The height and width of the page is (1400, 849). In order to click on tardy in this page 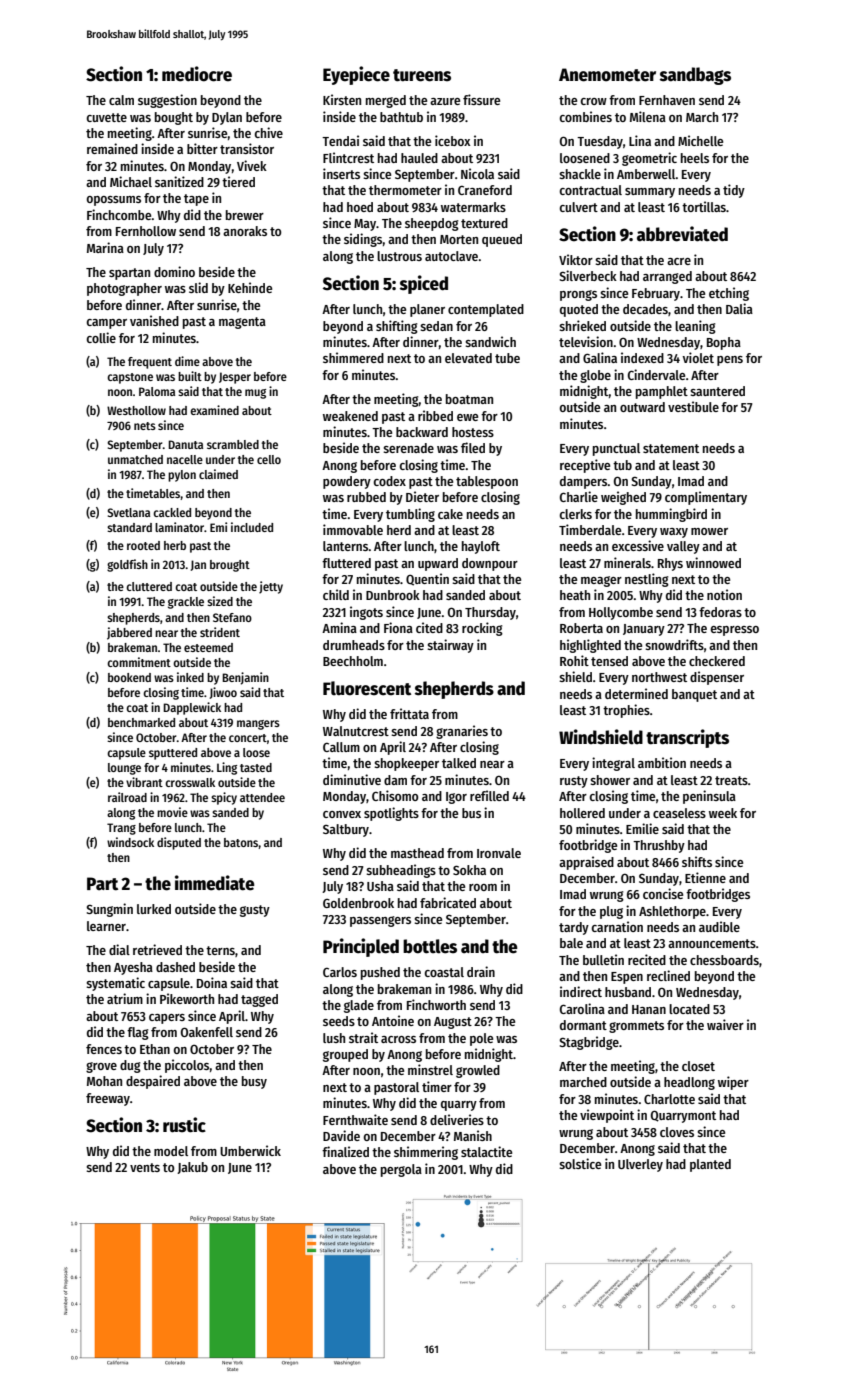, I will do `click(574, 928)`.
